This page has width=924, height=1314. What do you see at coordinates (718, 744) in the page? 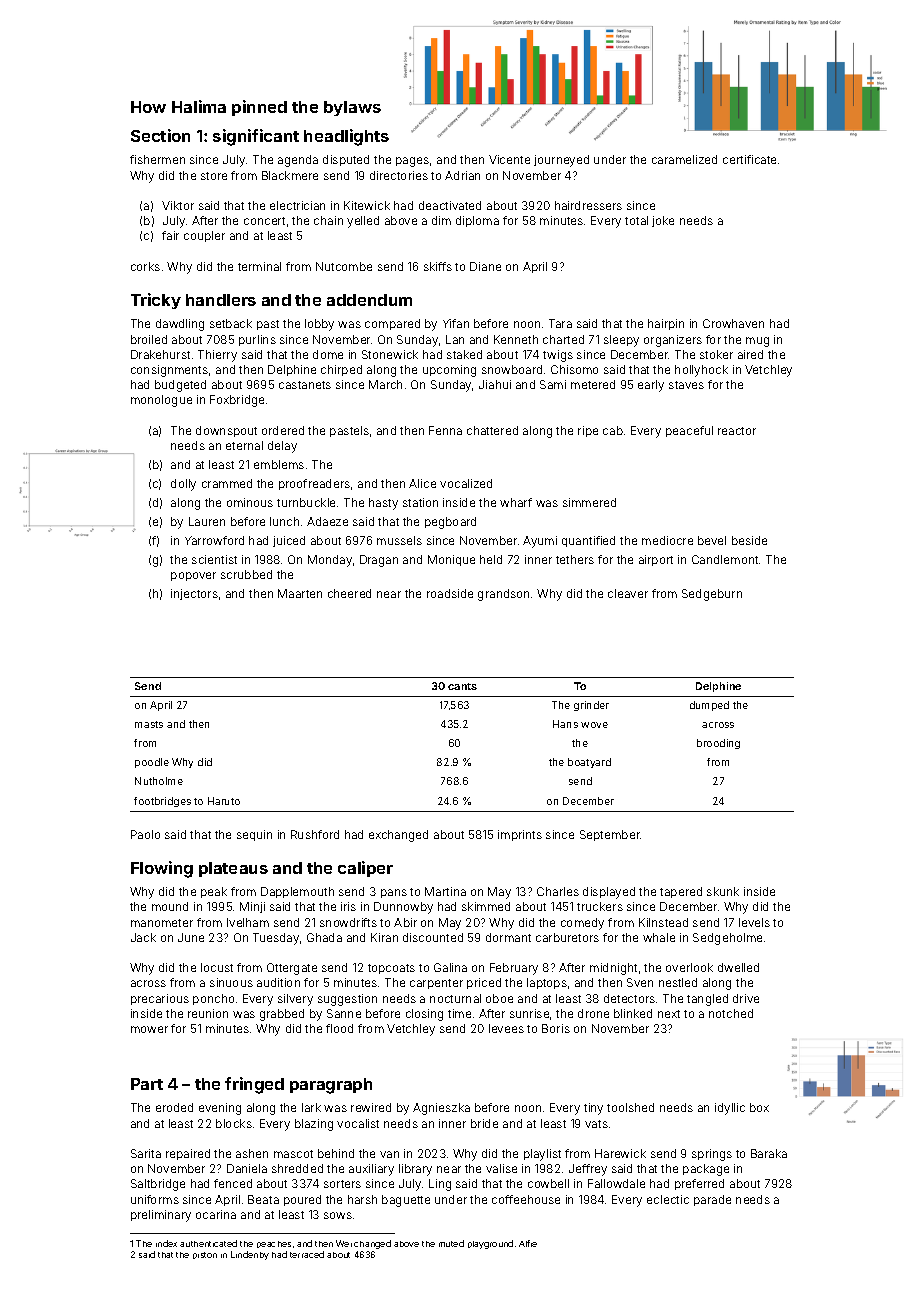
I see `brooding` at bounding box center [718, 744].
